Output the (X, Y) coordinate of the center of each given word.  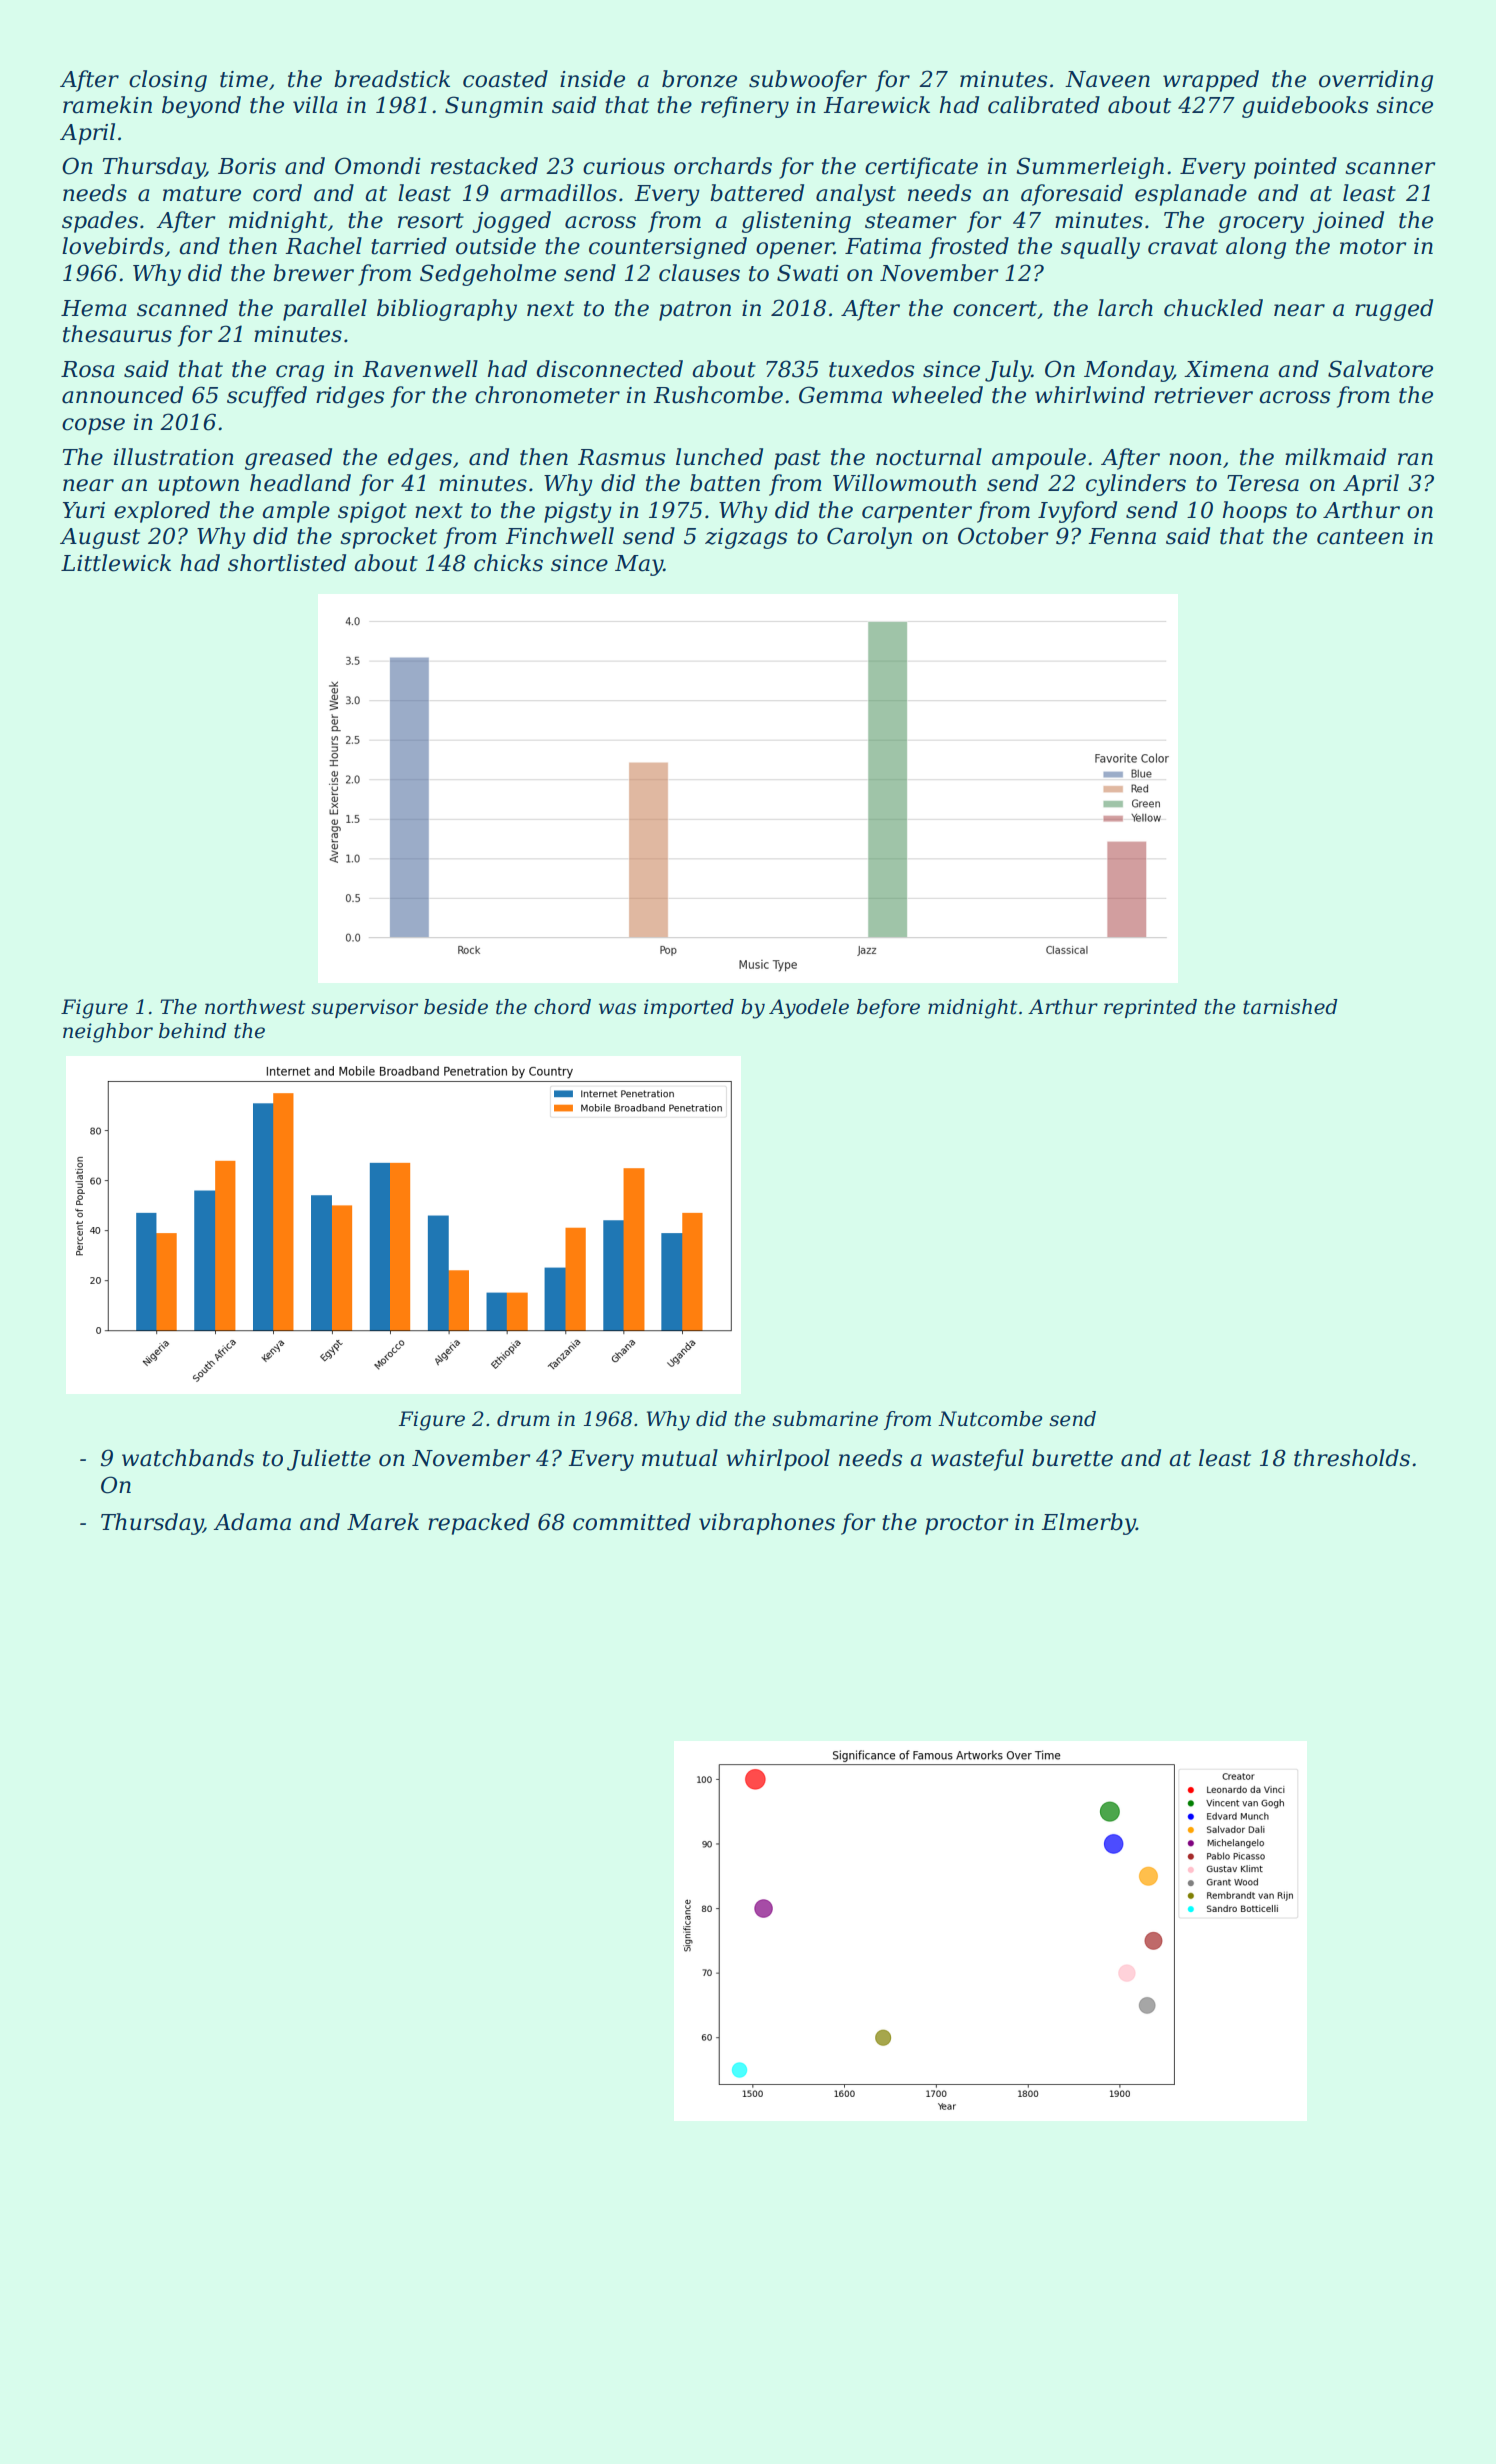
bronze (699, 79)
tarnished (1290, 1007)
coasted (505, 79)
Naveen (1107, 79)
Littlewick (116, 563)
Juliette (329, 1460)
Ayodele (809, 1009)
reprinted (1150, 1008)
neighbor (108, 1033)
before (888, 1008)
